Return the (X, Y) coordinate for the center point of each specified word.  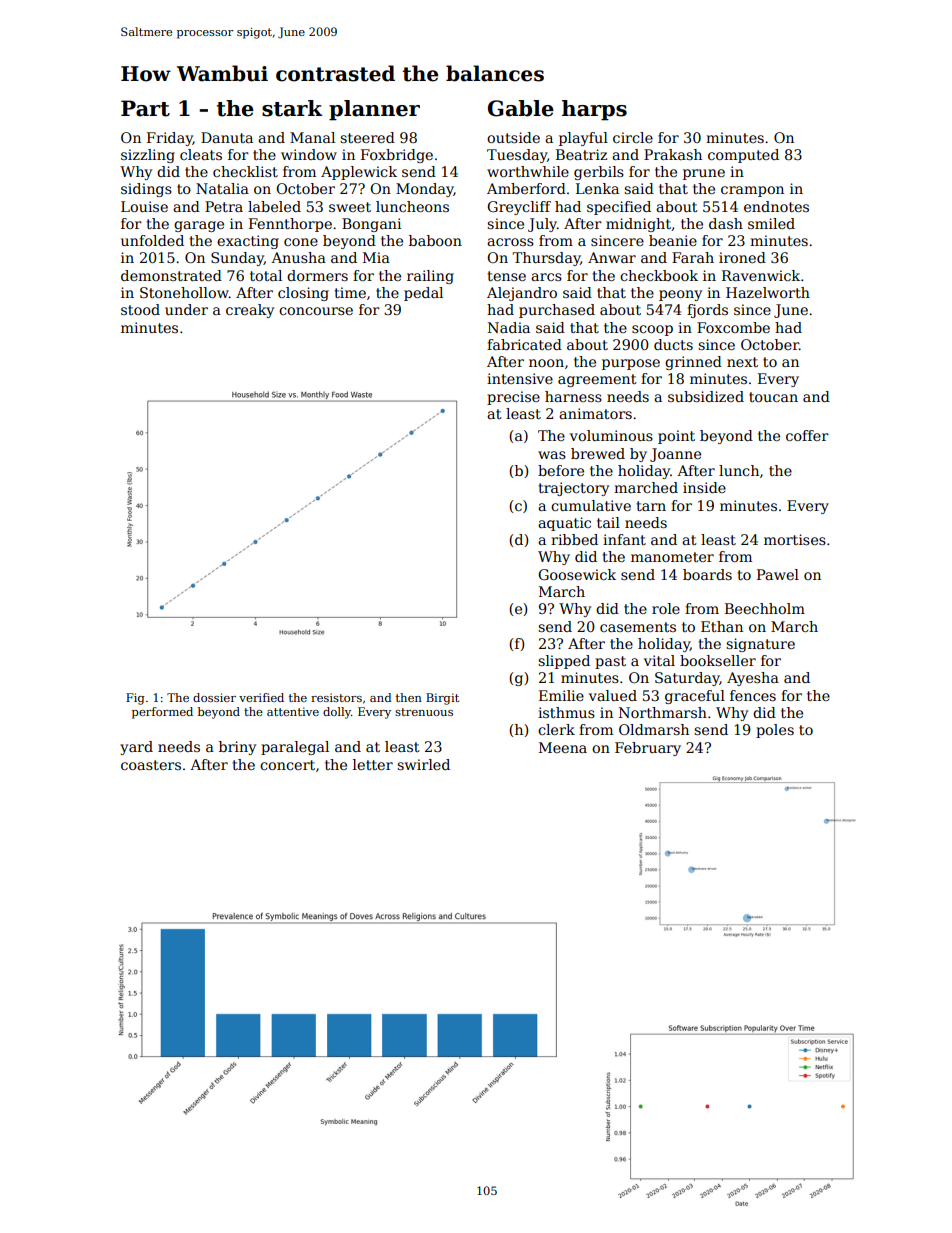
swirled (423, 764)
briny (237, 748)
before (561, 470)
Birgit (442, 699)
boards (707, 574)
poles (775, 731)
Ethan (722, 626)
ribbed (574, 539)
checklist (245, 171)
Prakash (673, 154)
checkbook (659, 275)
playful (583, 139)
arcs (546, 277)
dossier (214, 697)
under (186, 309)
